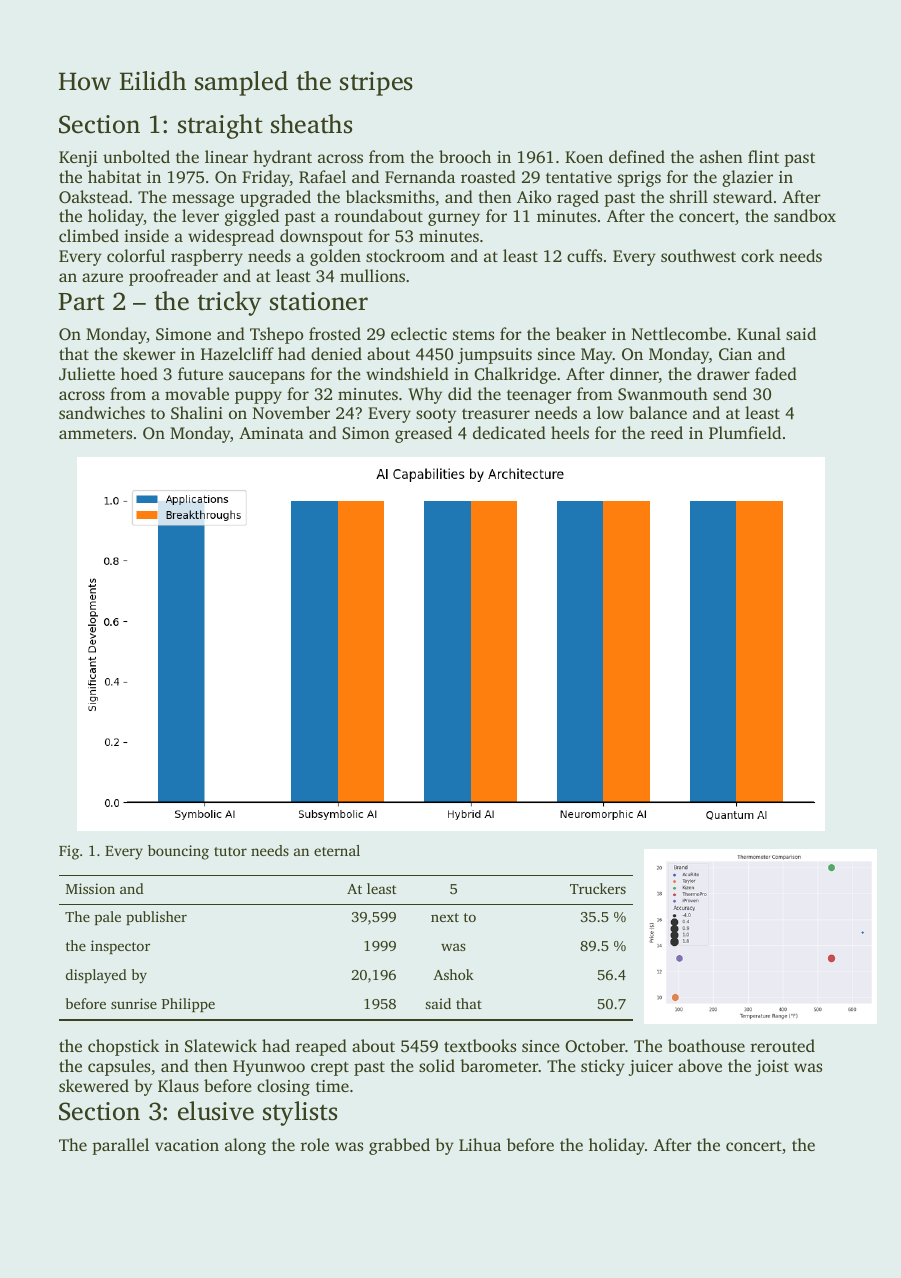  What do you see at coordinates (423, 434) in the page?
I see `greased` at bounding box center [423, 434].
